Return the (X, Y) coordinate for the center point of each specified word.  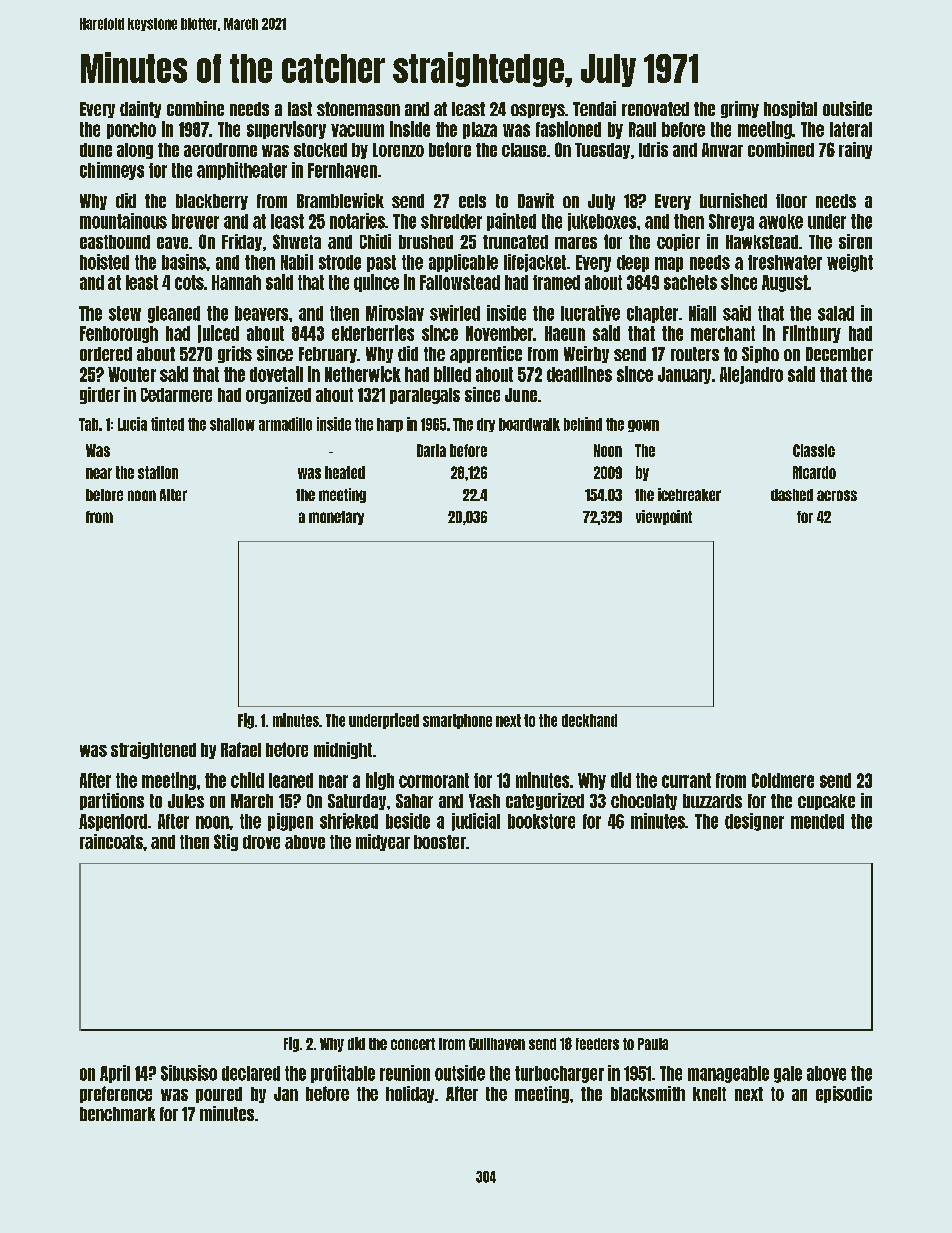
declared (251, 1073)
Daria (431, 450)
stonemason (358, 109)
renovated (655, 109)
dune (96, 150)
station (158, 472)
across (837, 495)
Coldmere (783, 780)
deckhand (589, 720)
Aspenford (113, 822)
